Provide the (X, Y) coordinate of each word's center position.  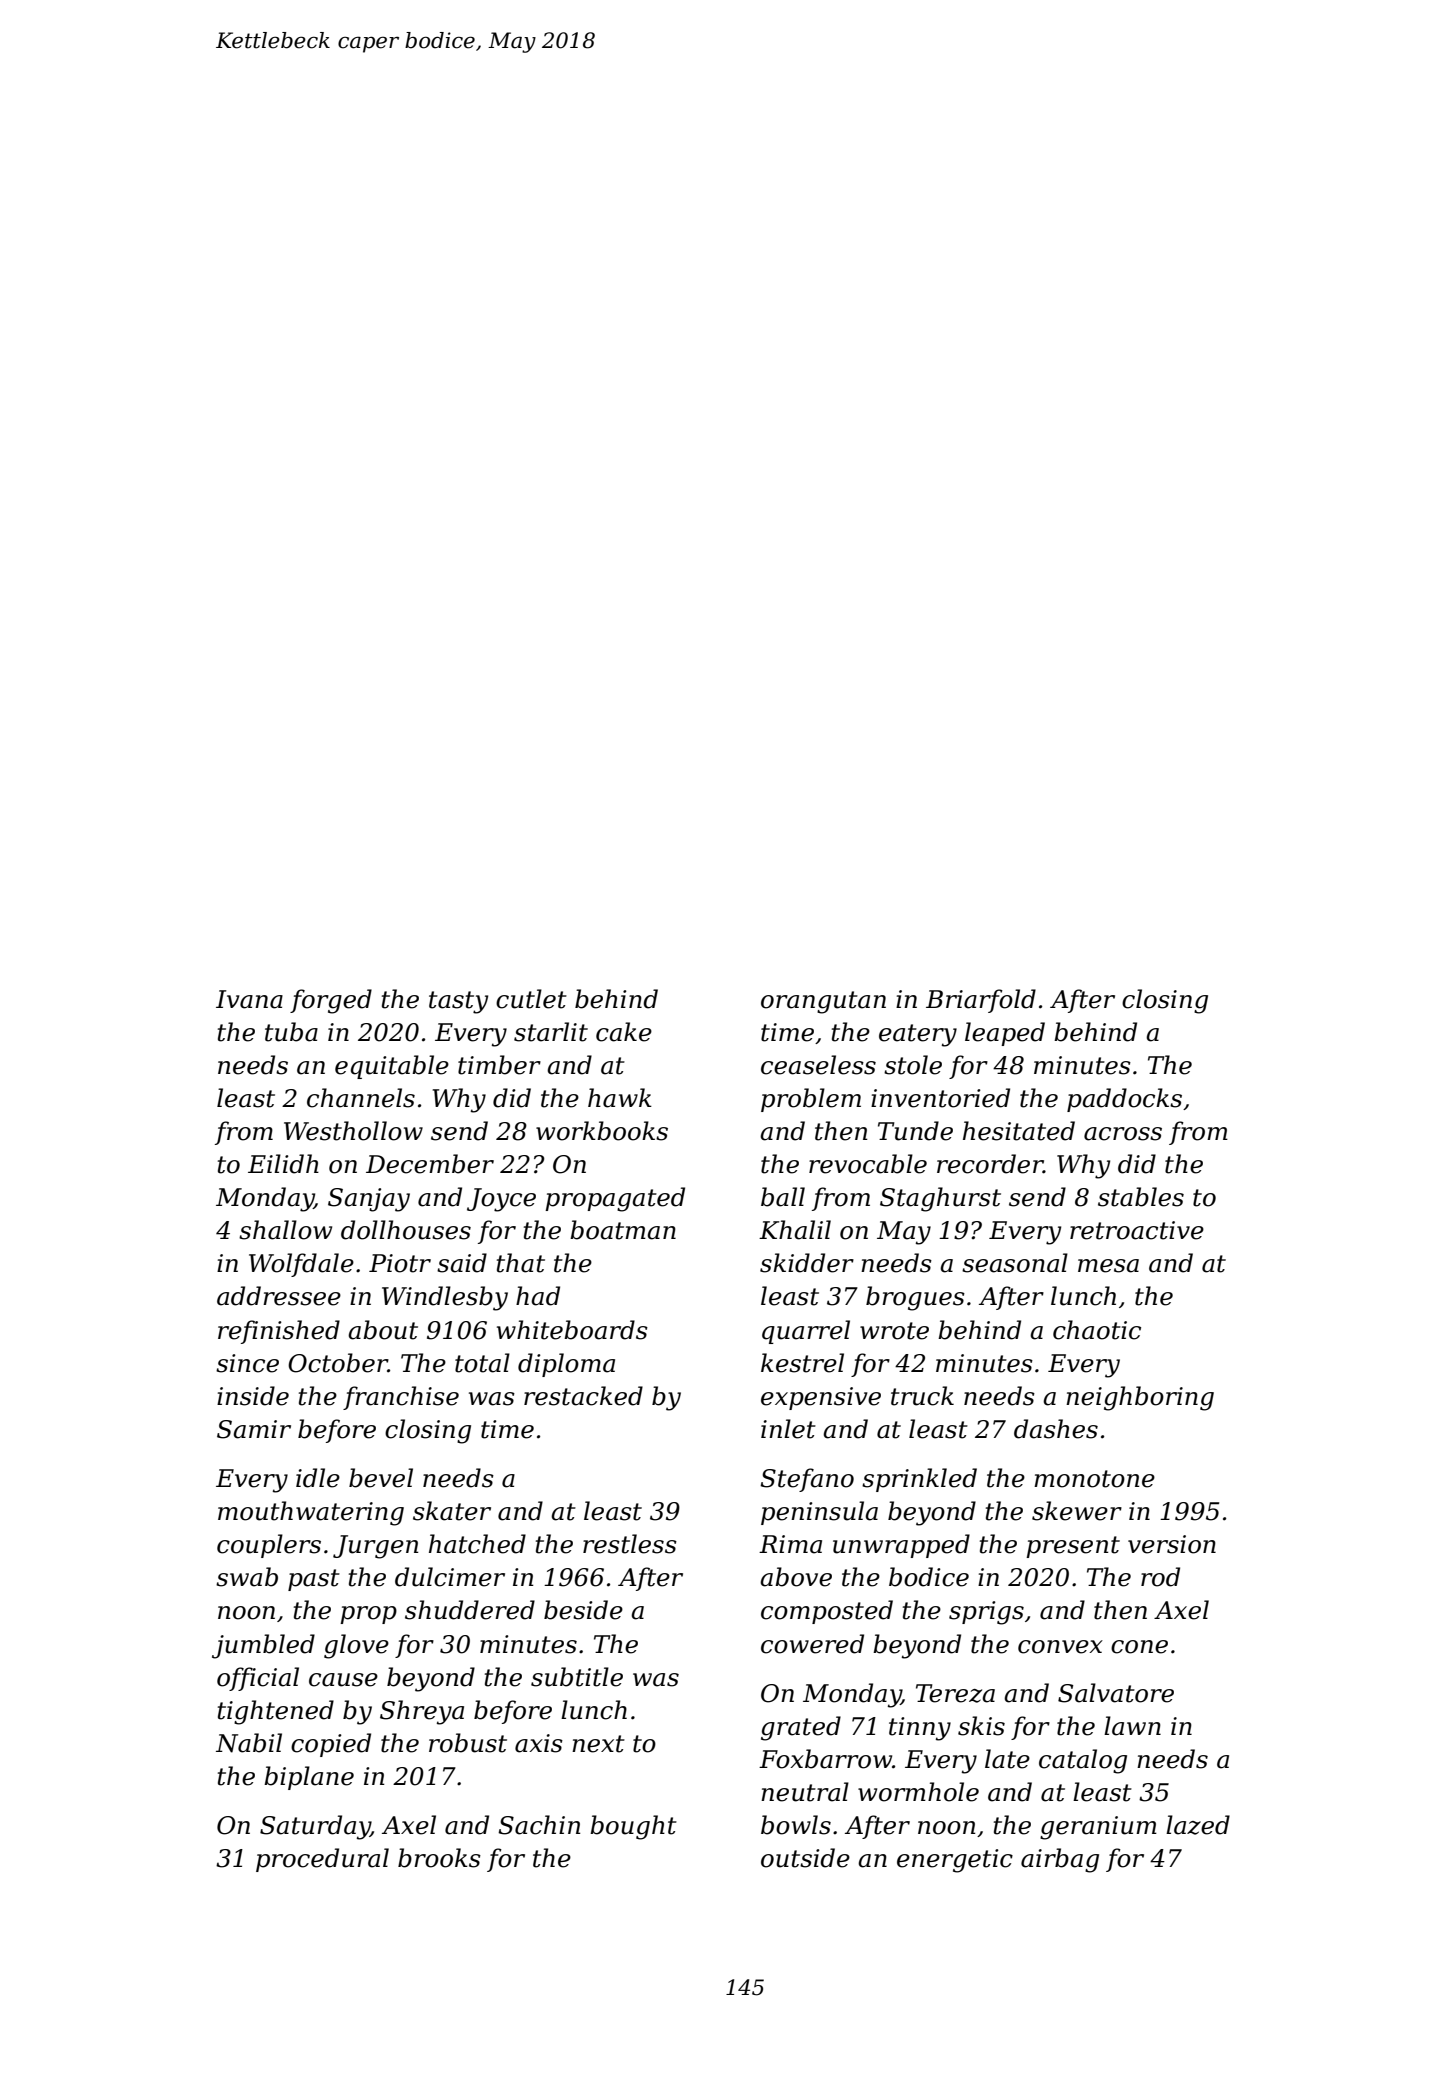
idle (318, 1478)
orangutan (823, 1002)
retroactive (1137, 1230)
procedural (322, 1860)
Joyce (501, 1200)
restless (630, 1544)
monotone (1094, 1479)
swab (247, 1577)
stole (913, 1065)
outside (805, 1858)
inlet (788, 1429)
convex (1060, 1647)
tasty (458, 1002)
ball (783, 1197)
